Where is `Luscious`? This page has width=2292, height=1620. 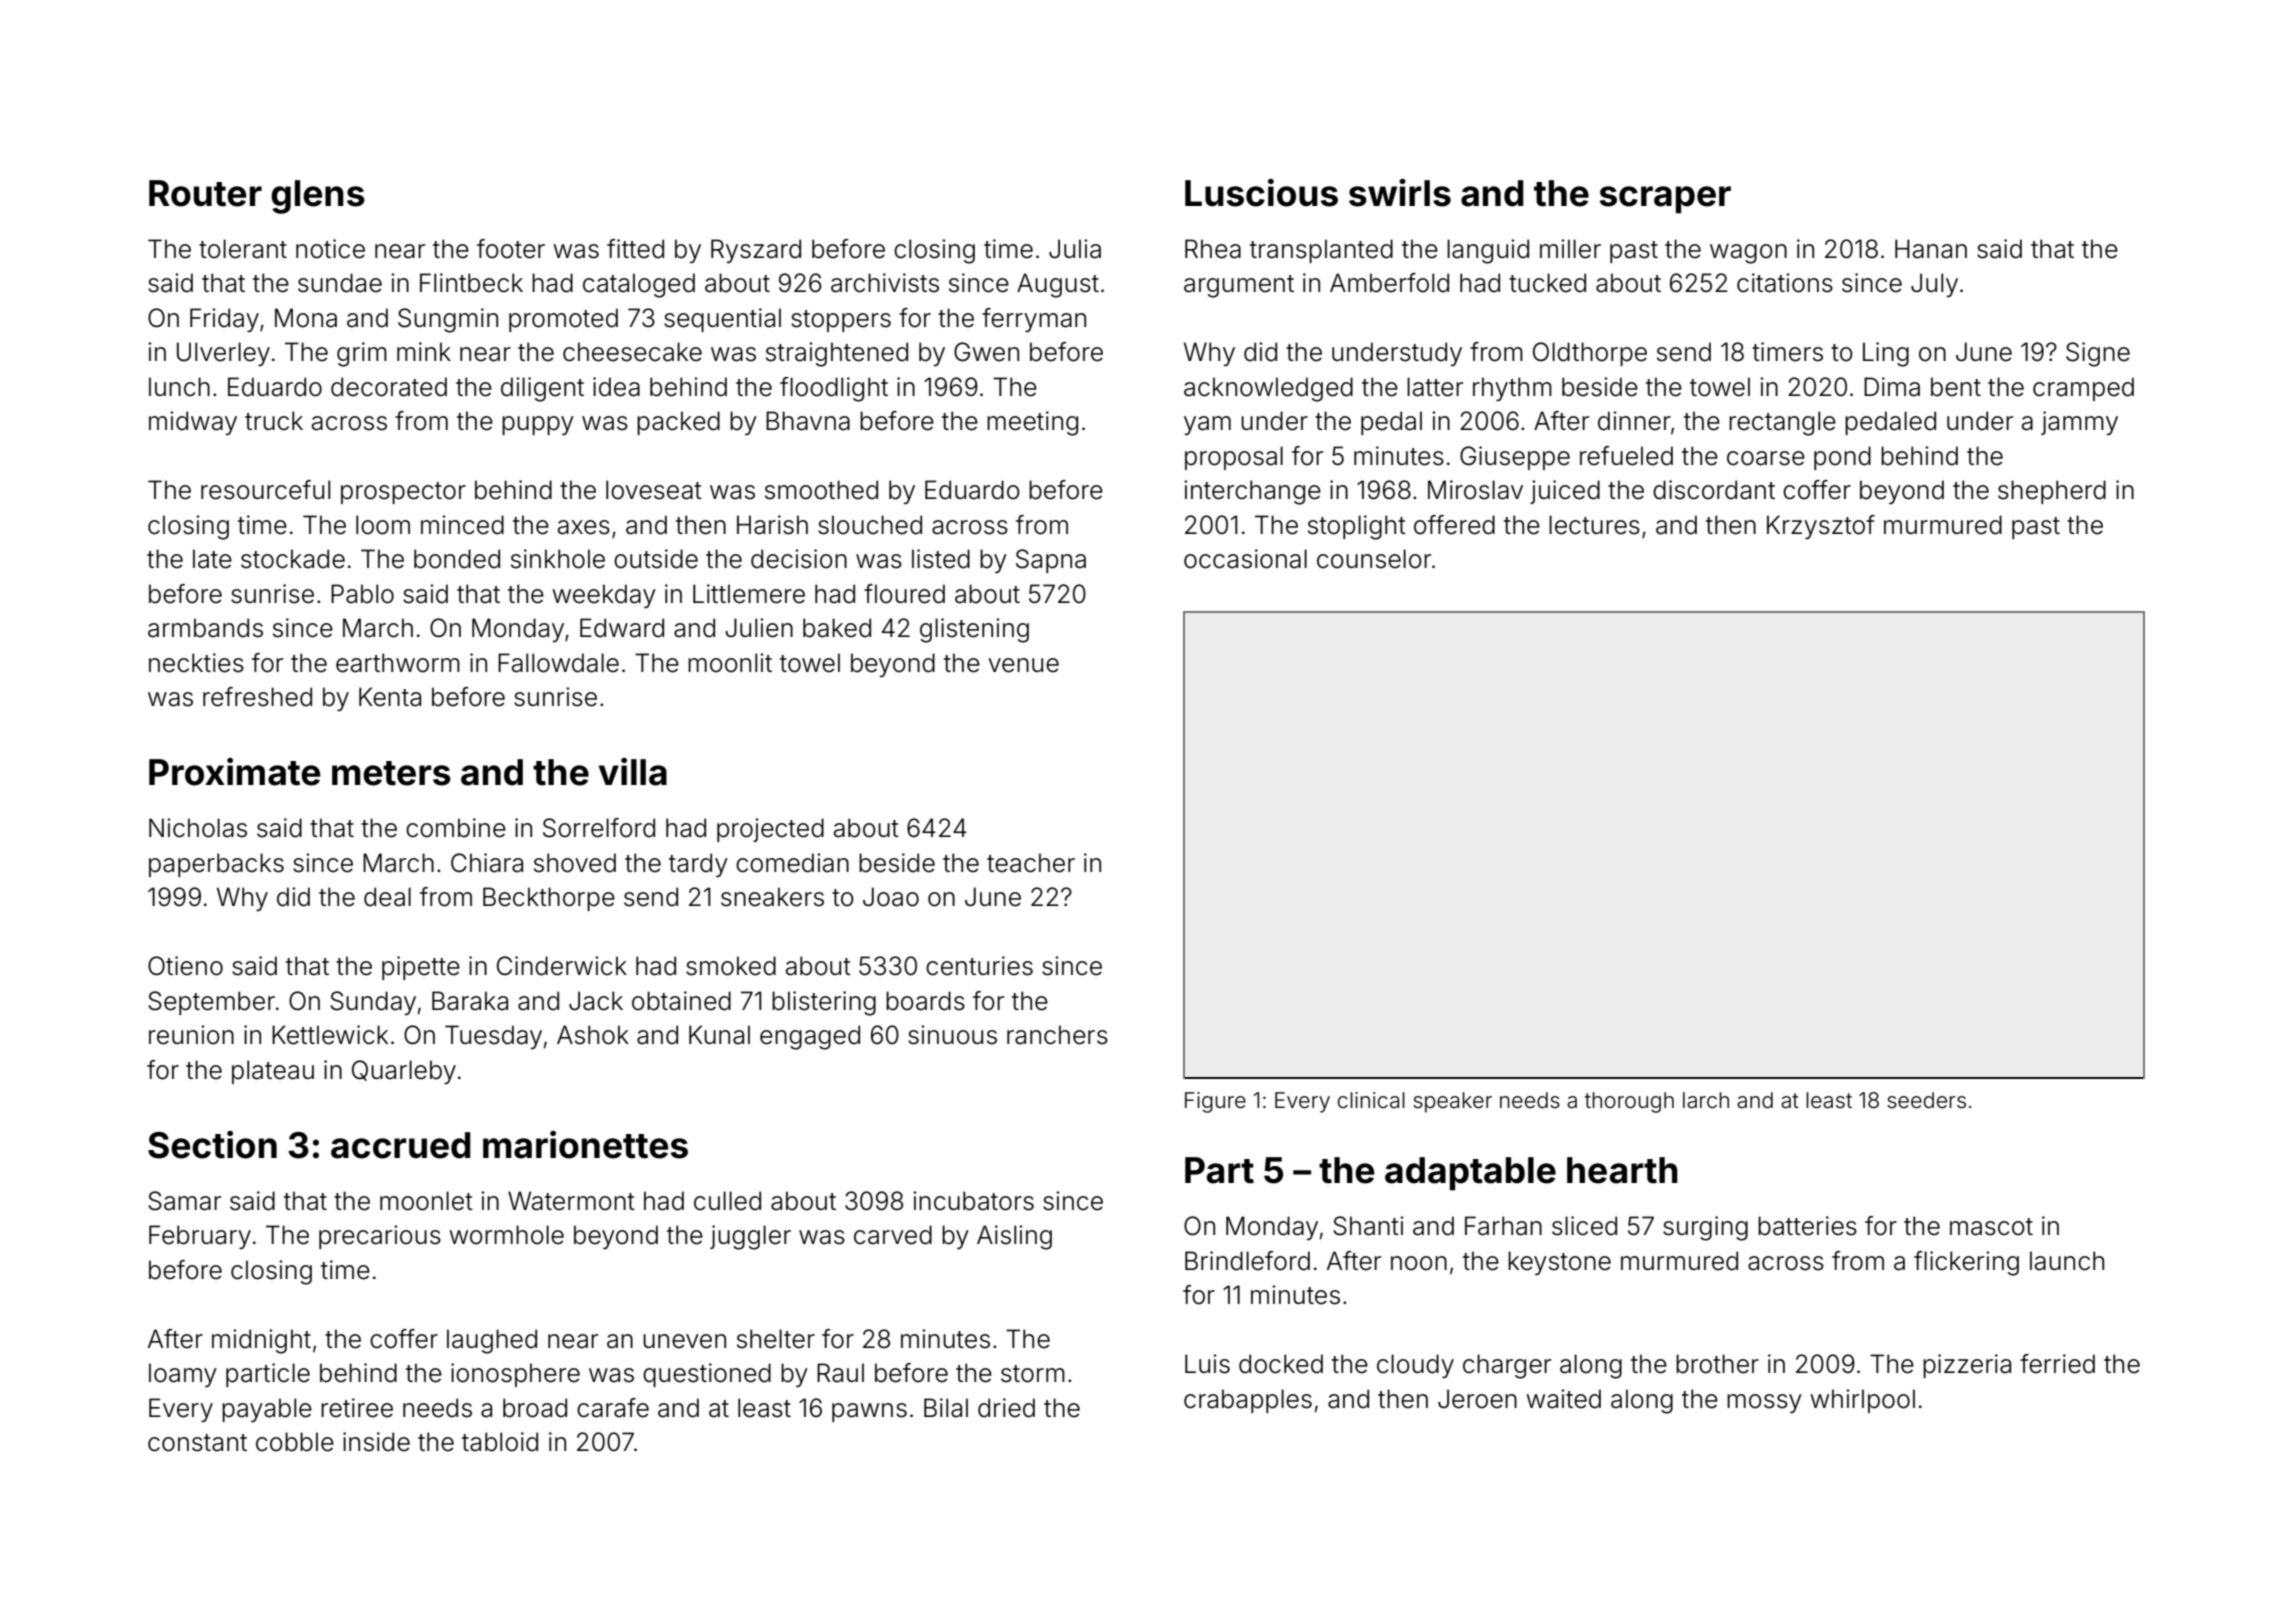 Luscious is located at coordinates (1261, 193).
